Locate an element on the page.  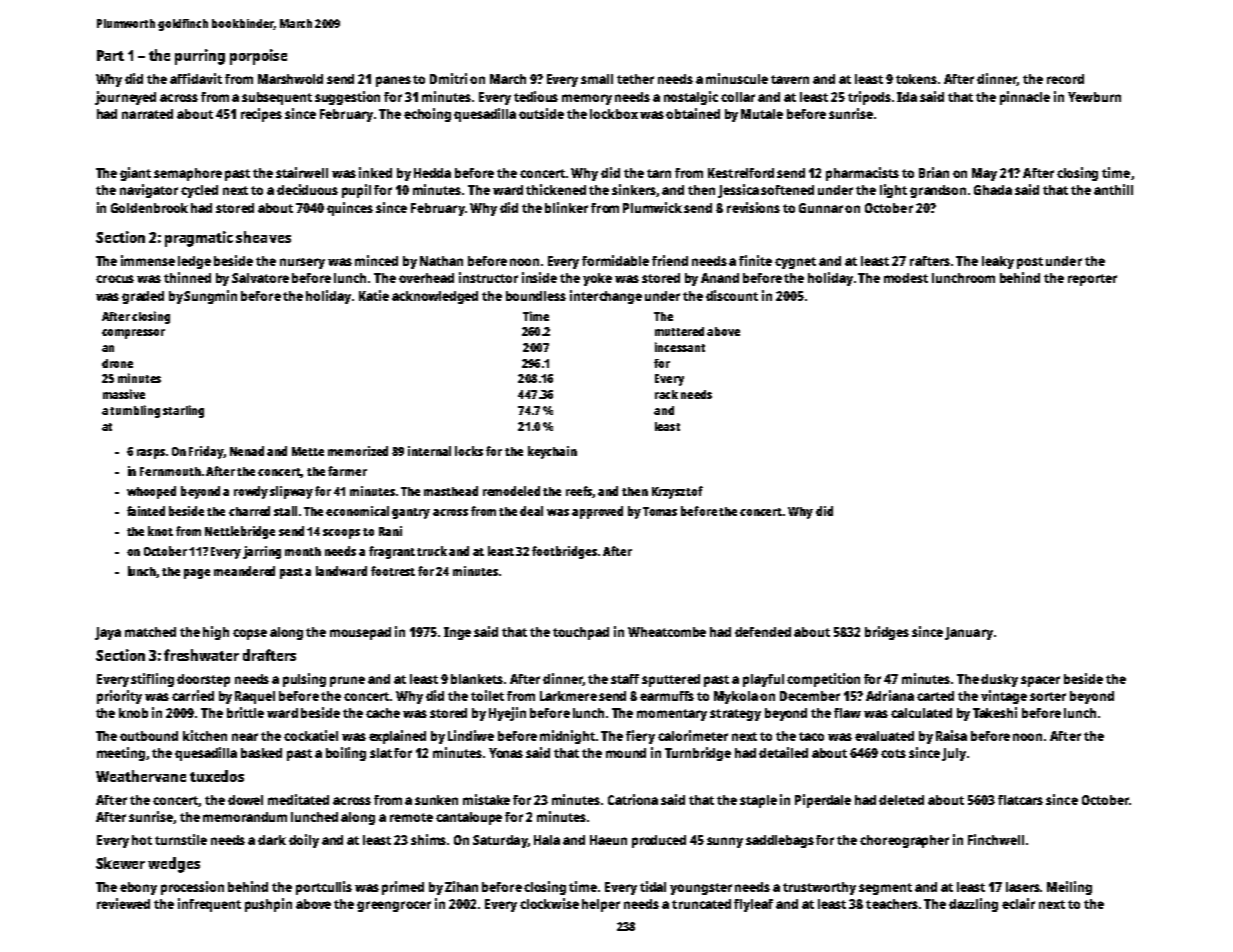
mousepad is located at coordinates (360, 633).
